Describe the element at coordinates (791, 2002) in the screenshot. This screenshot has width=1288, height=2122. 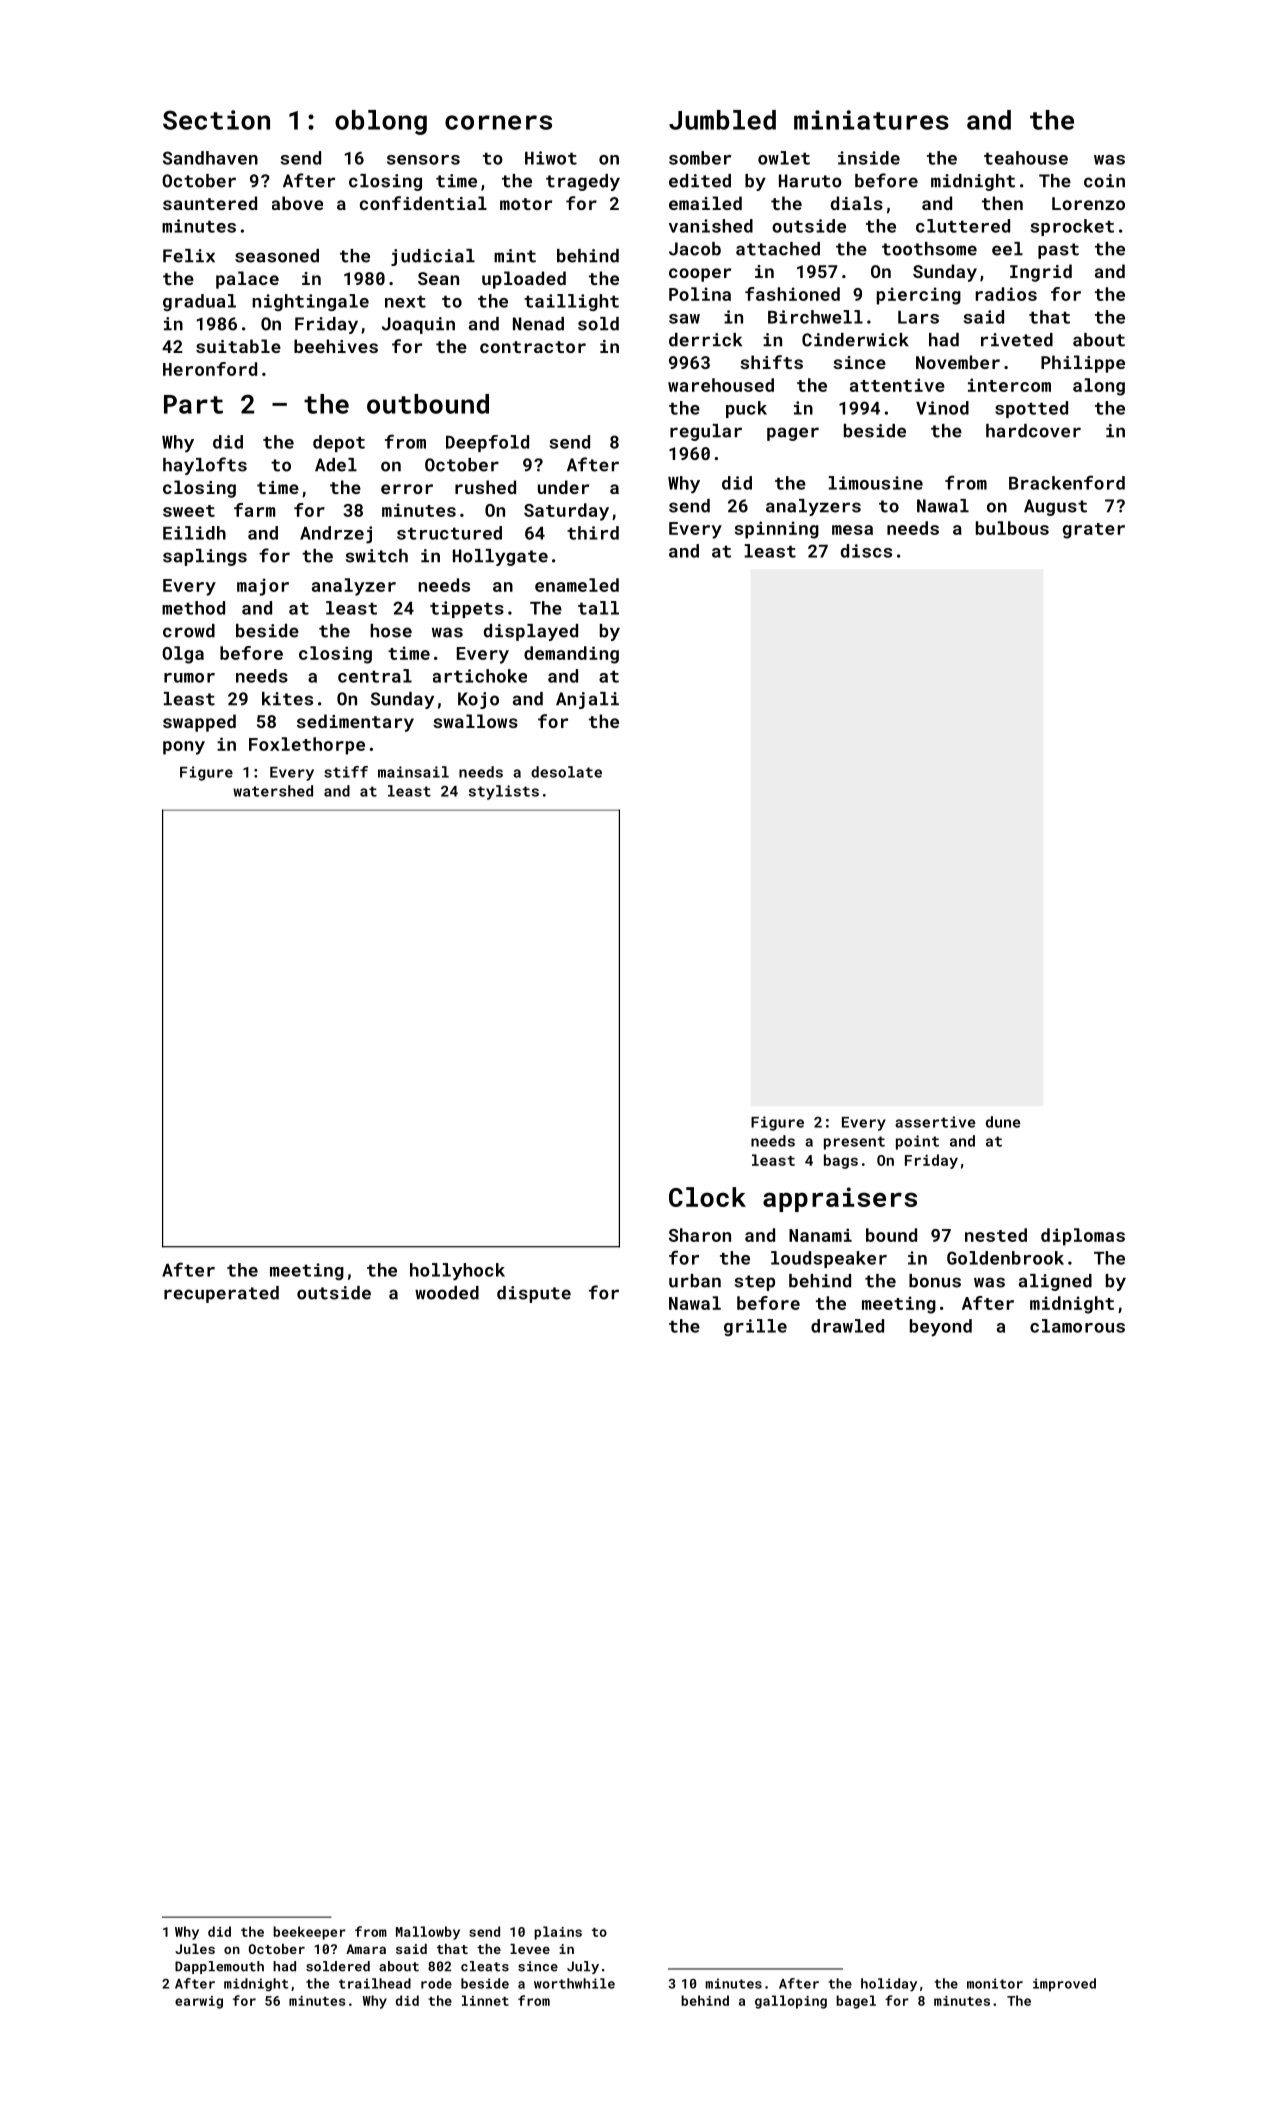
I see `galloping` at that location.
